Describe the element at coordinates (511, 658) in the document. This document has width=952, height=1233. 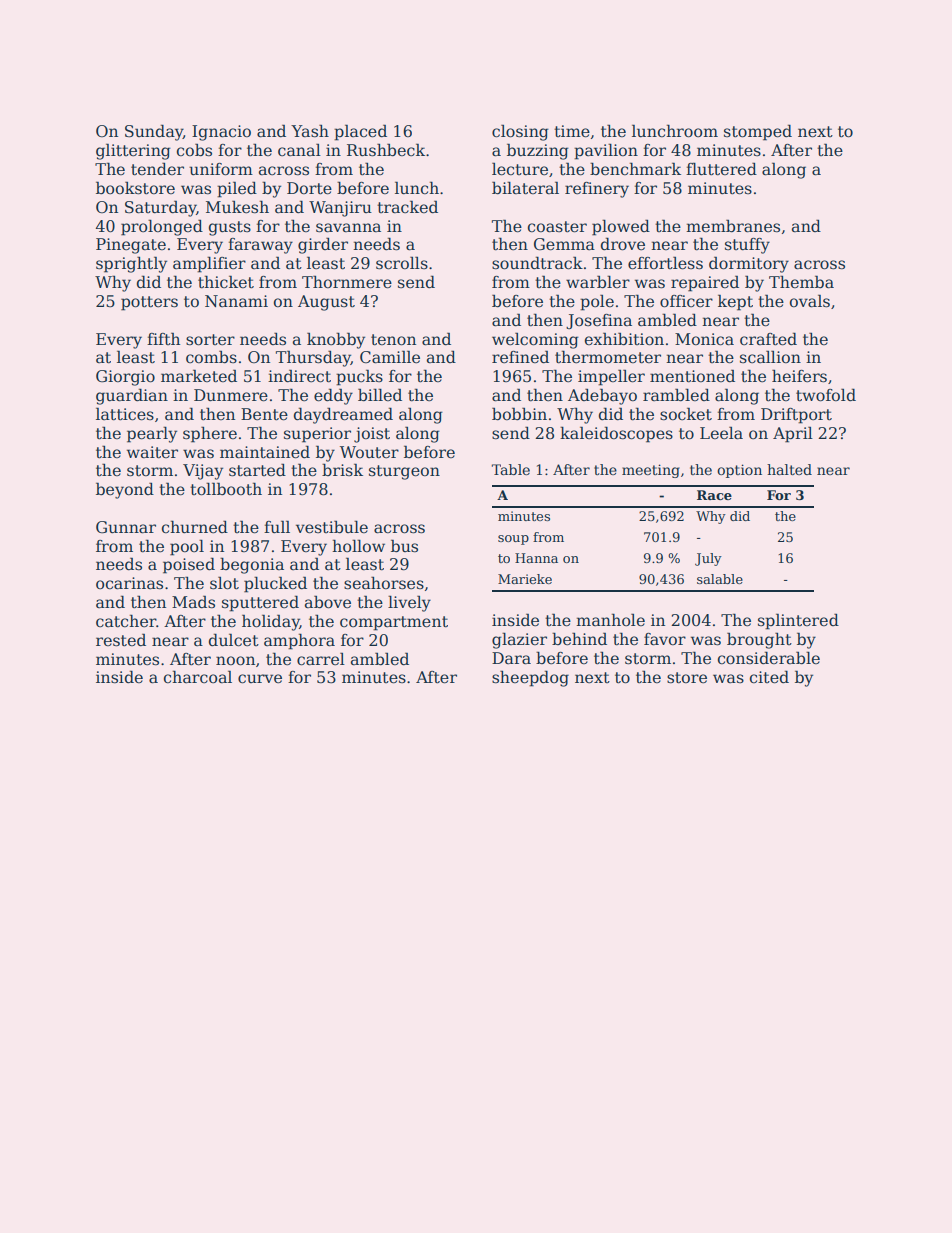
I see `Dara` at that location.
